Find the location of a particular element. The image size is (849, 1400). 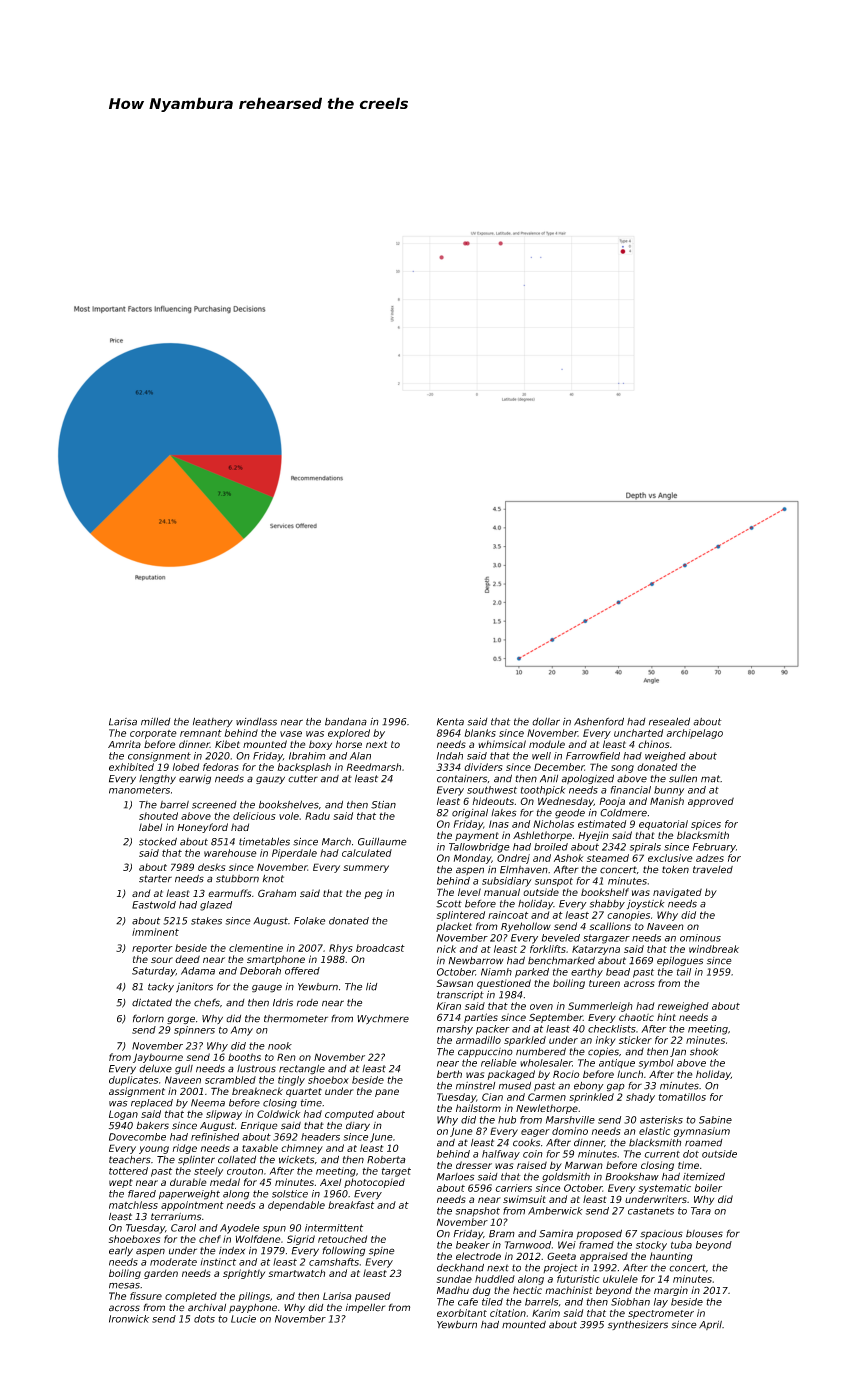

Ondrej is located at coordinates (513, 859).
